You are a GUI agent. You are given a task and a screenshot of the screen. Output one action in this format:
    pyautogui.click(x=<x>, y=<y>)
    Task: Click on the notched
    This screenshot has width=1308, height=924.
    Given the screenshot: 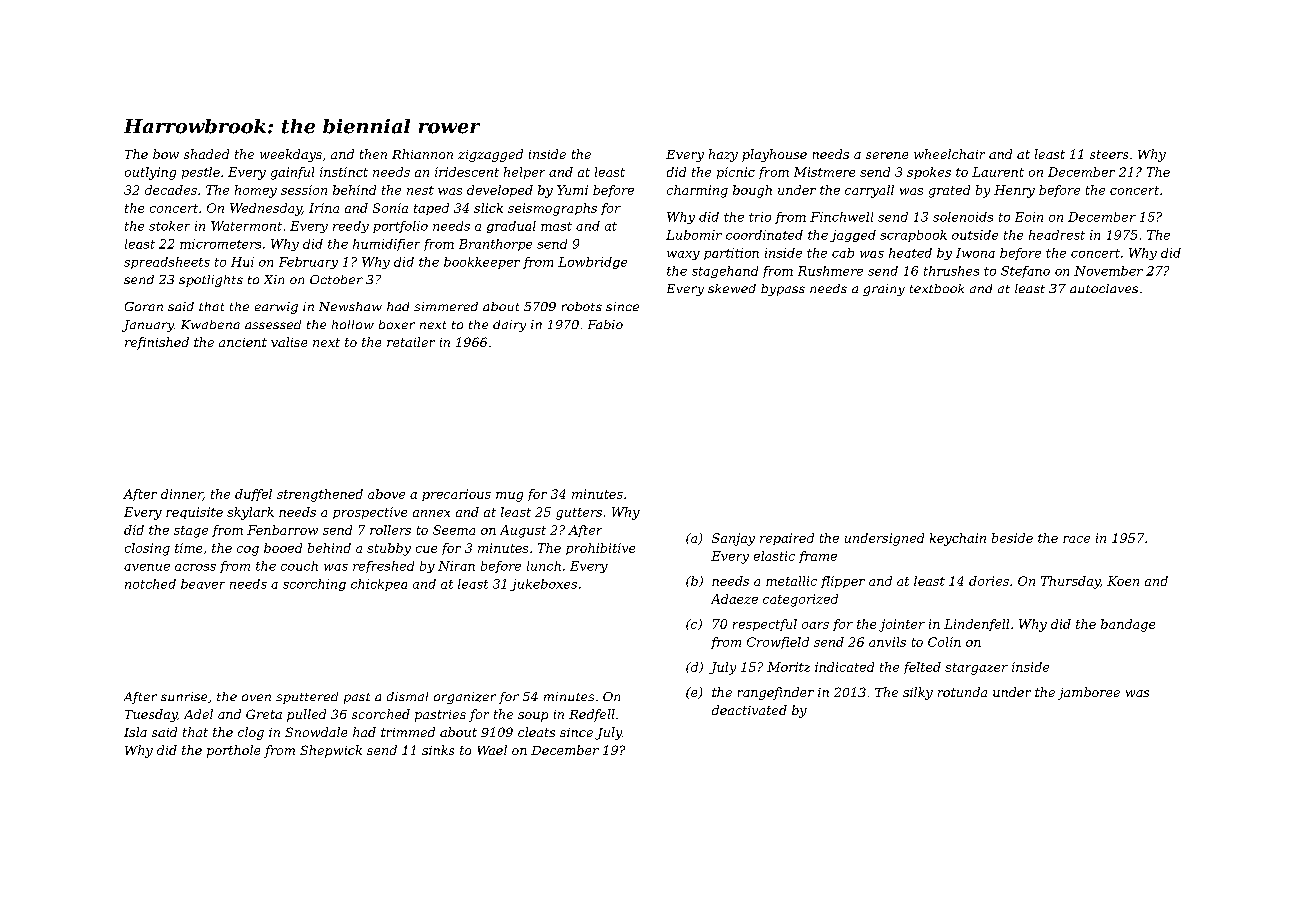 What is the action you would take?
    pyautogui.click(x=150, y=584)
